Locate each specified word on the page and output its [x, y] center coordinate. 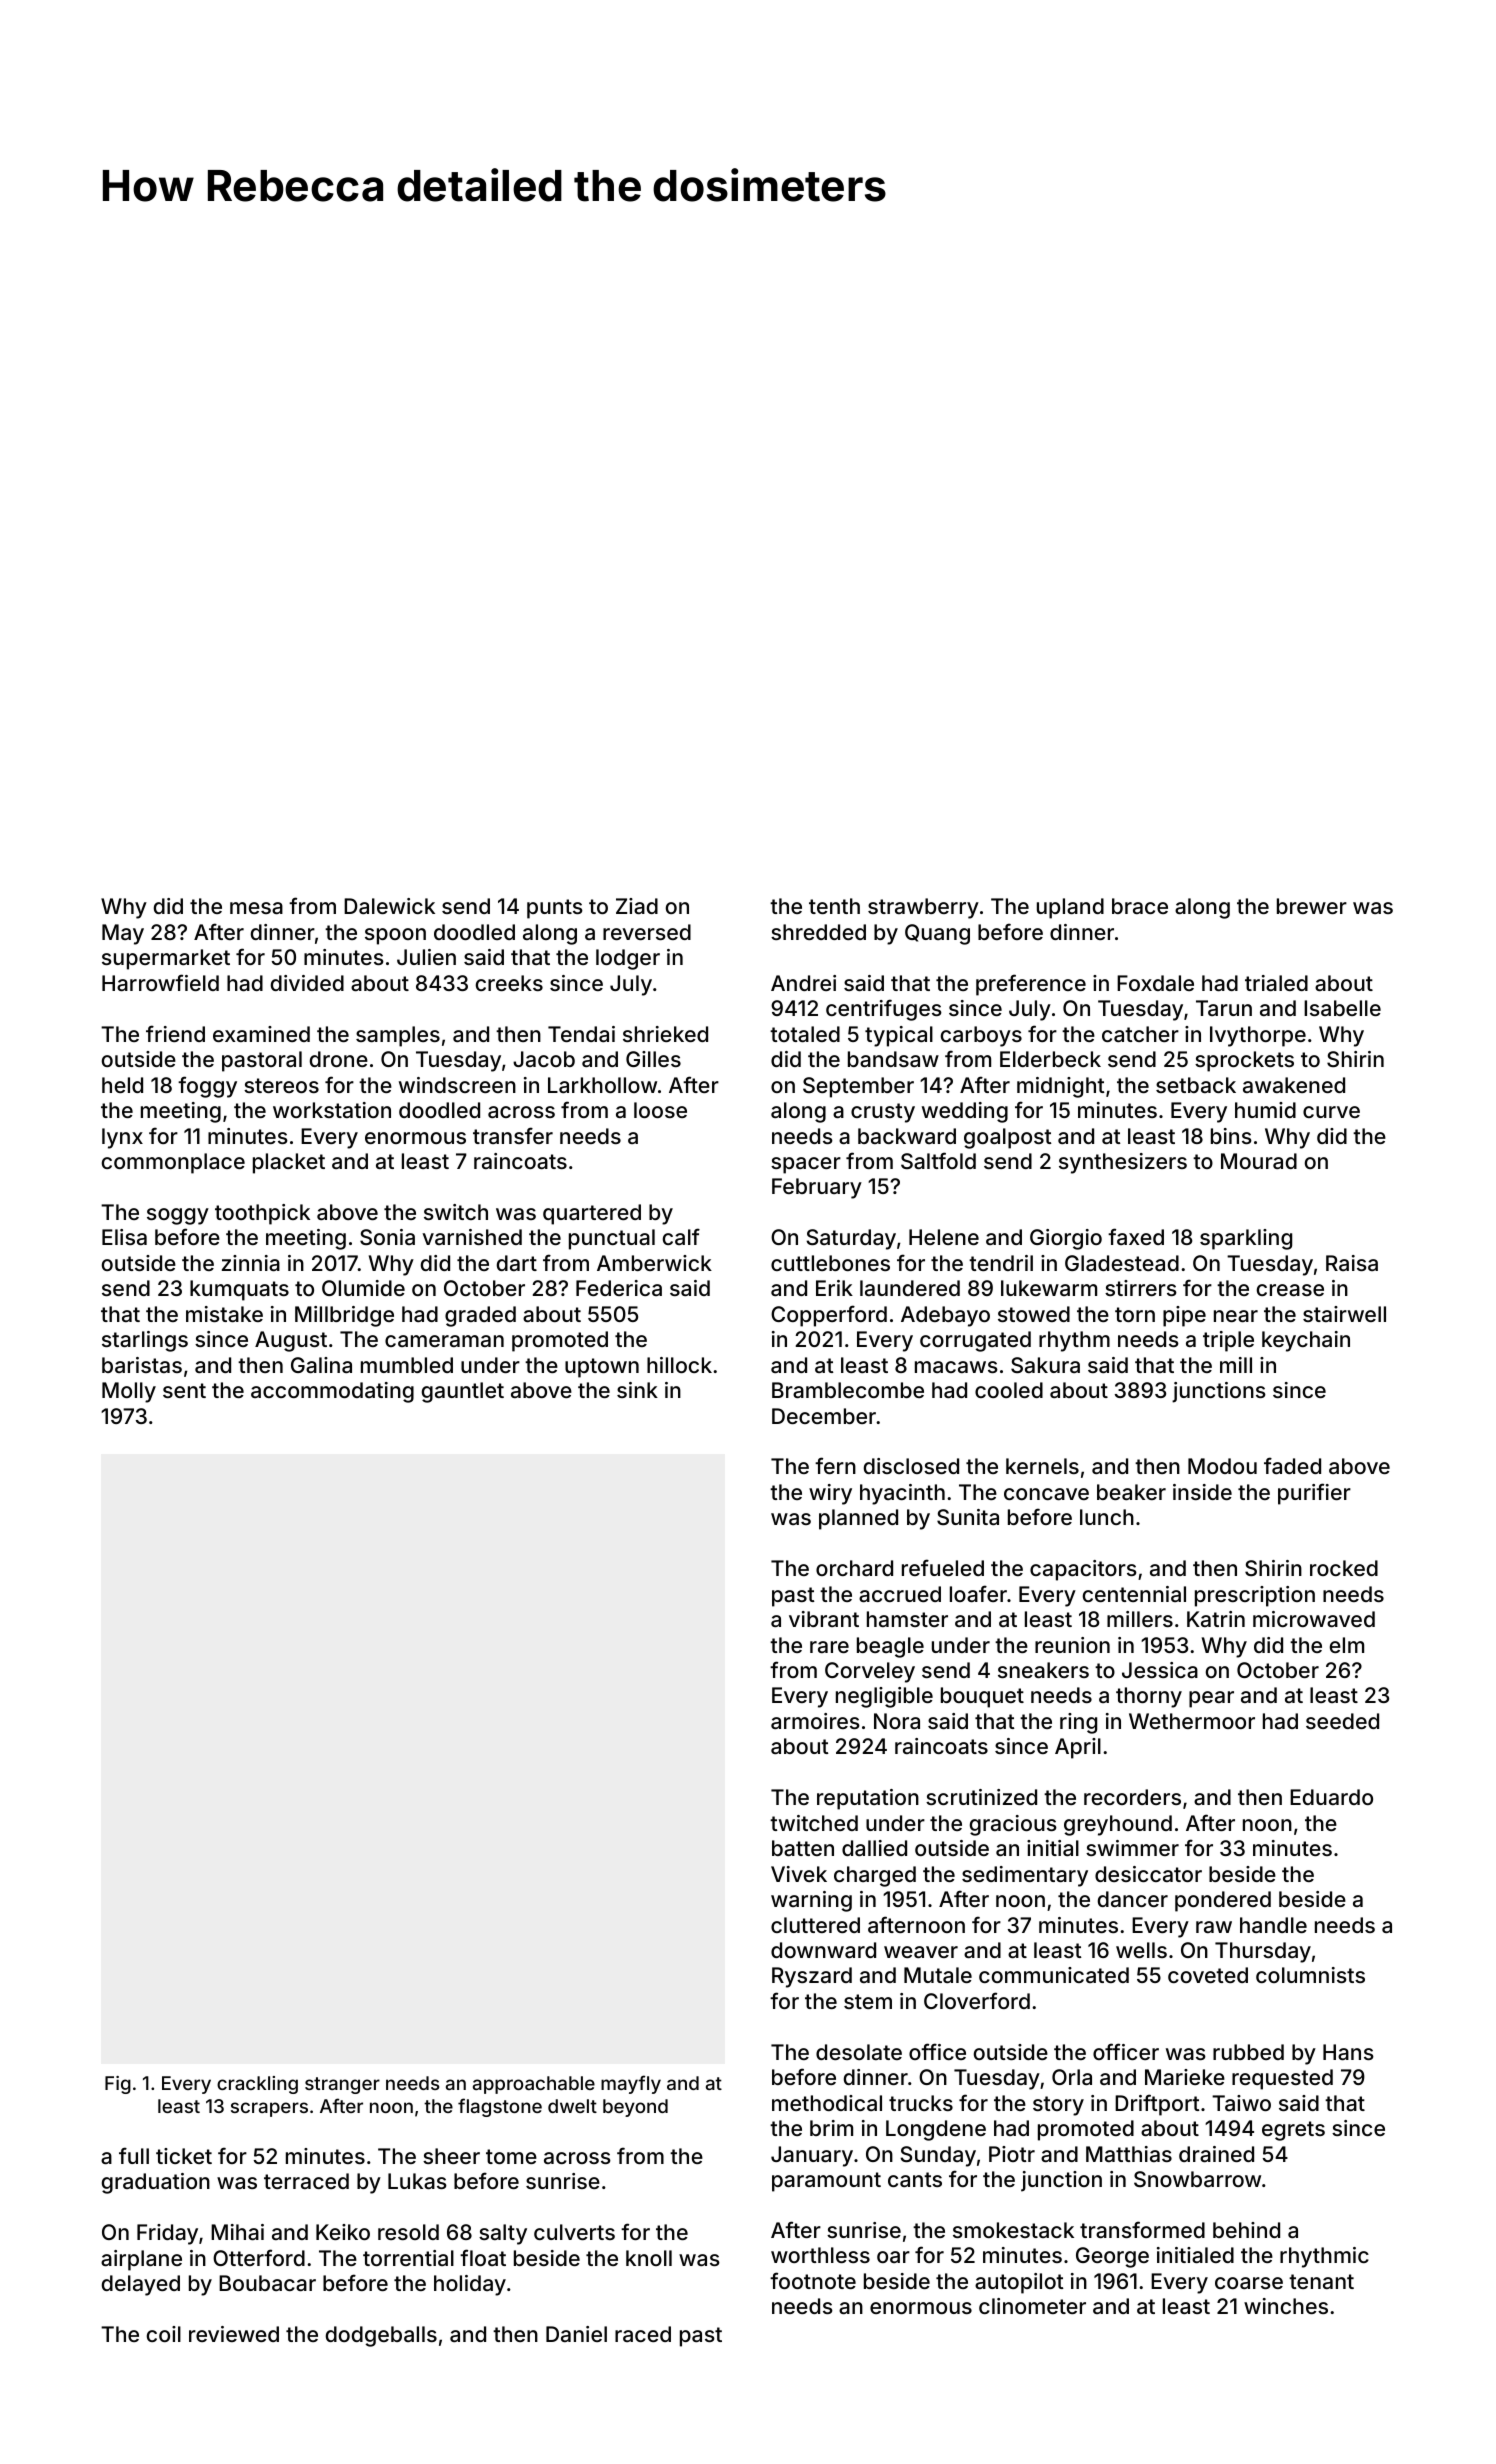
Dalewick [389, 906]
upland [1070, 908]
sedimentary [1025, 1876]
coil [164, 2334]
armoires [815, 1721]
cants [915, 2179]
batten [803, 1848]
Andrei [803, 983]
